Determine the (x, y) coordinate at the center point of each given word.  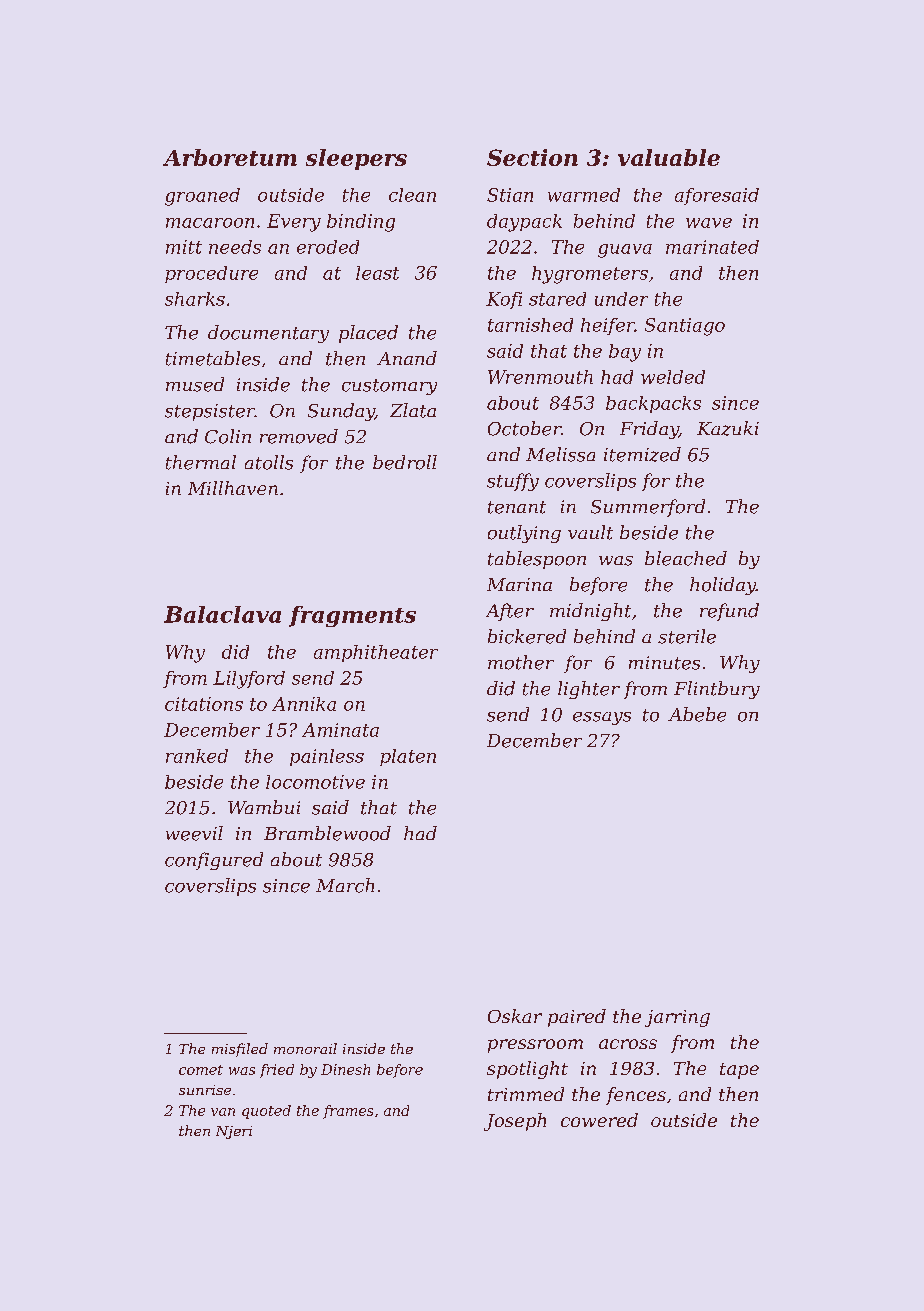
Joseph (515, 1122)
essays (602, 718)
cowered (599, 1120)
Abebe (697, 714)
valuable (669, 157)
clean (412, 195)
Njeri (234, 1132)
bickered (527, 636)
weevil (194, 833)
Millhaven (233, 488)
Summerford (648, 508)
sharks (195, 299)
